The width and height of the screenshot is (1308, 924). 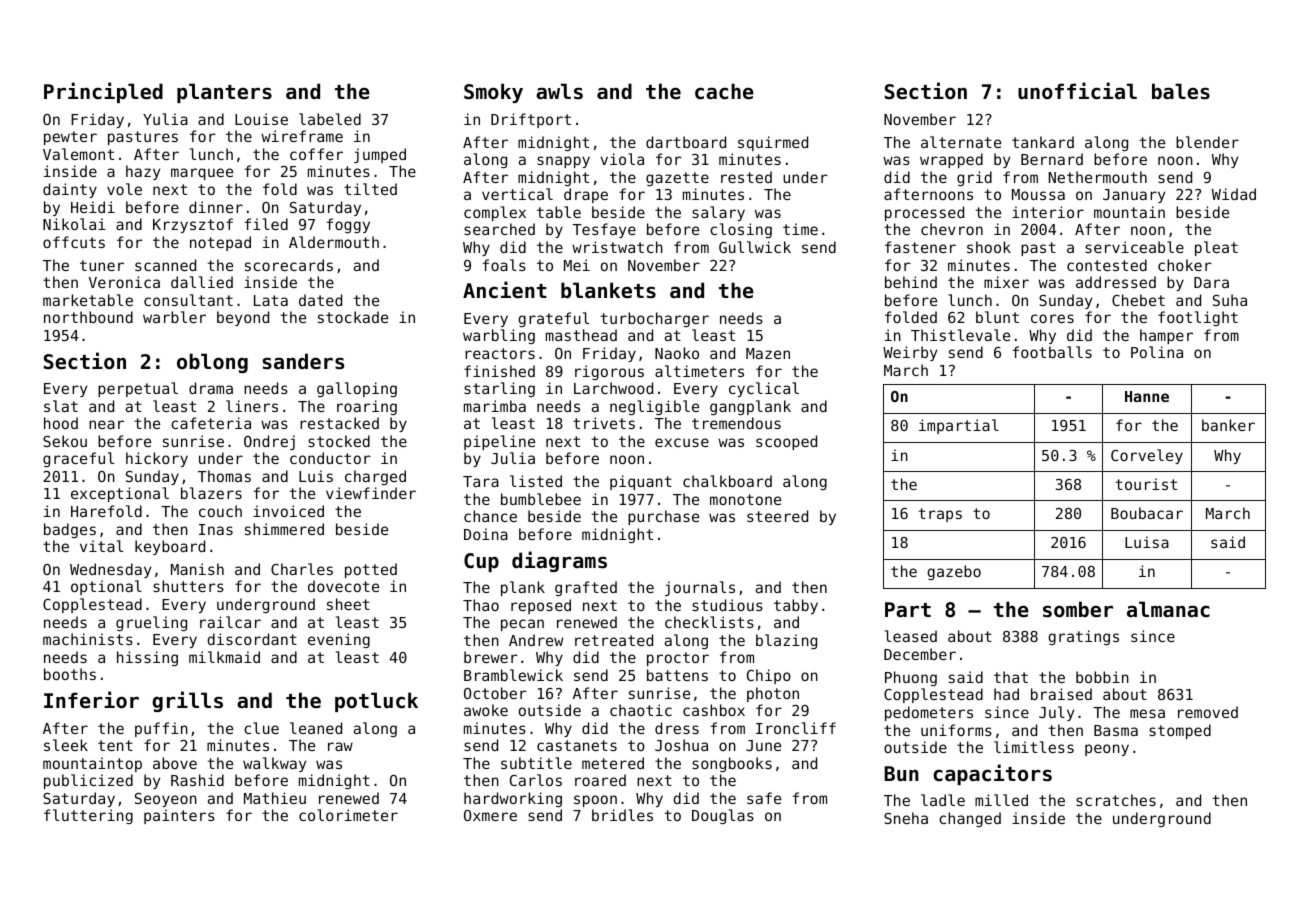 I want to click on footballs, so click(x=1052, y=352).
